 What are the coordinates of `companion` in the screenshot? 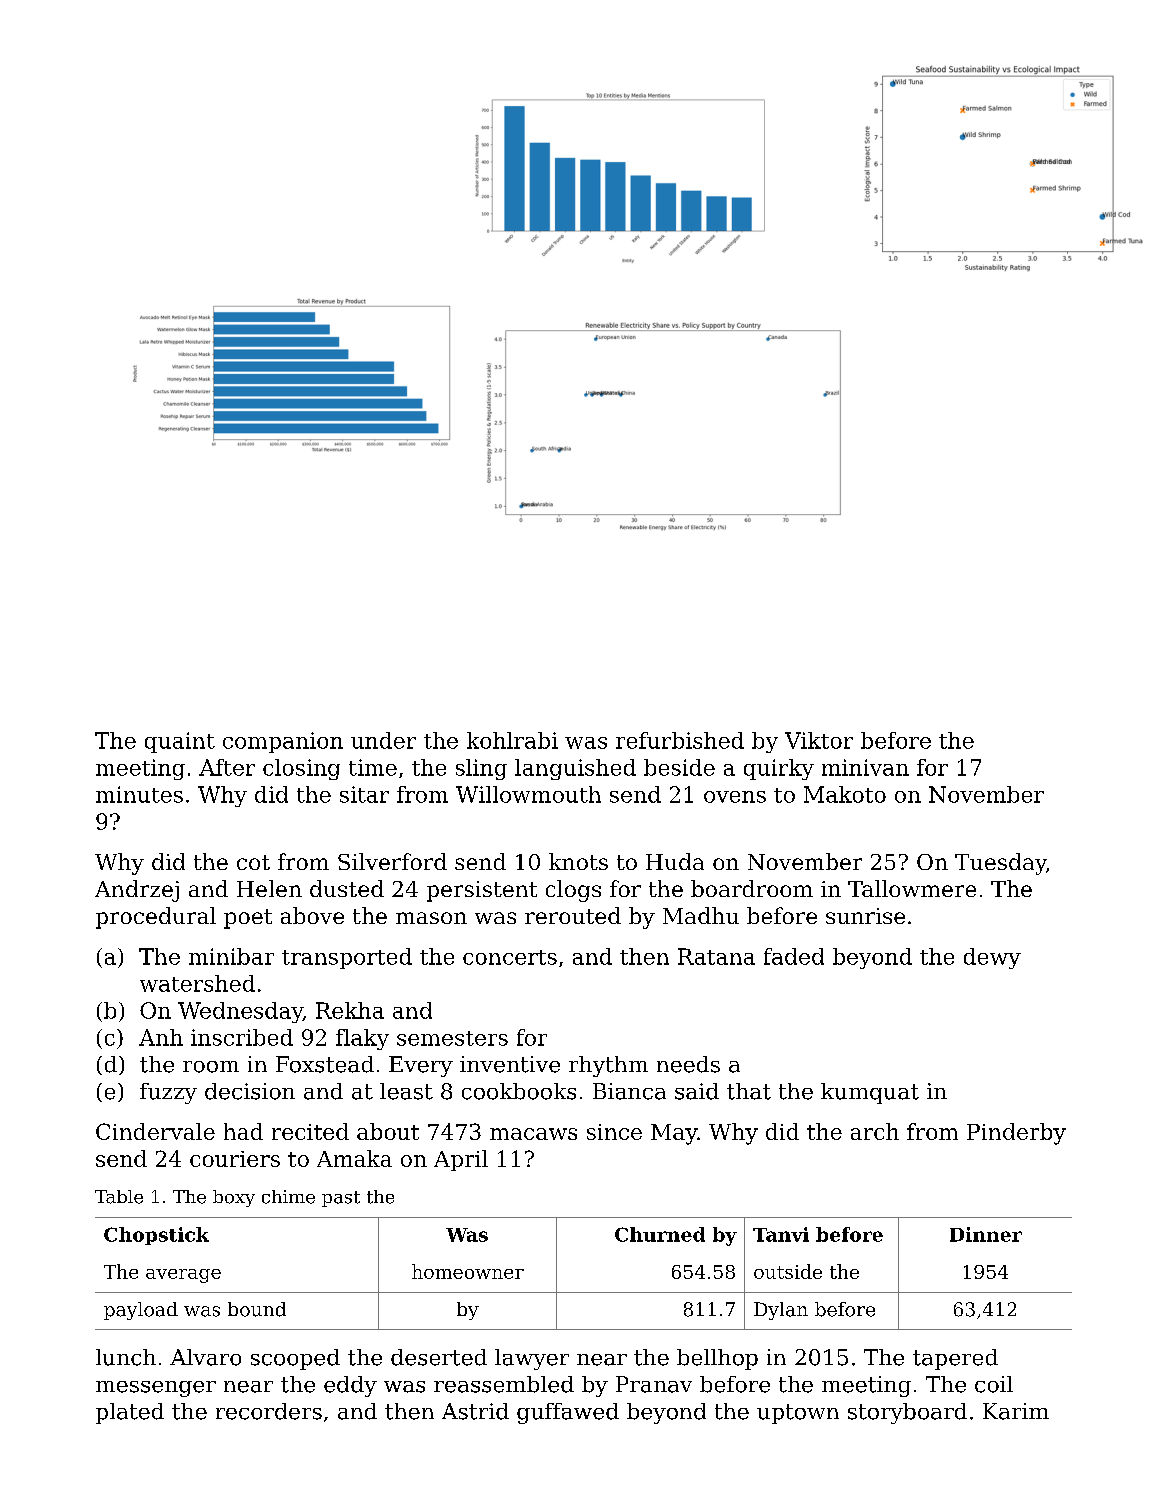 It's located at (283, 742).
